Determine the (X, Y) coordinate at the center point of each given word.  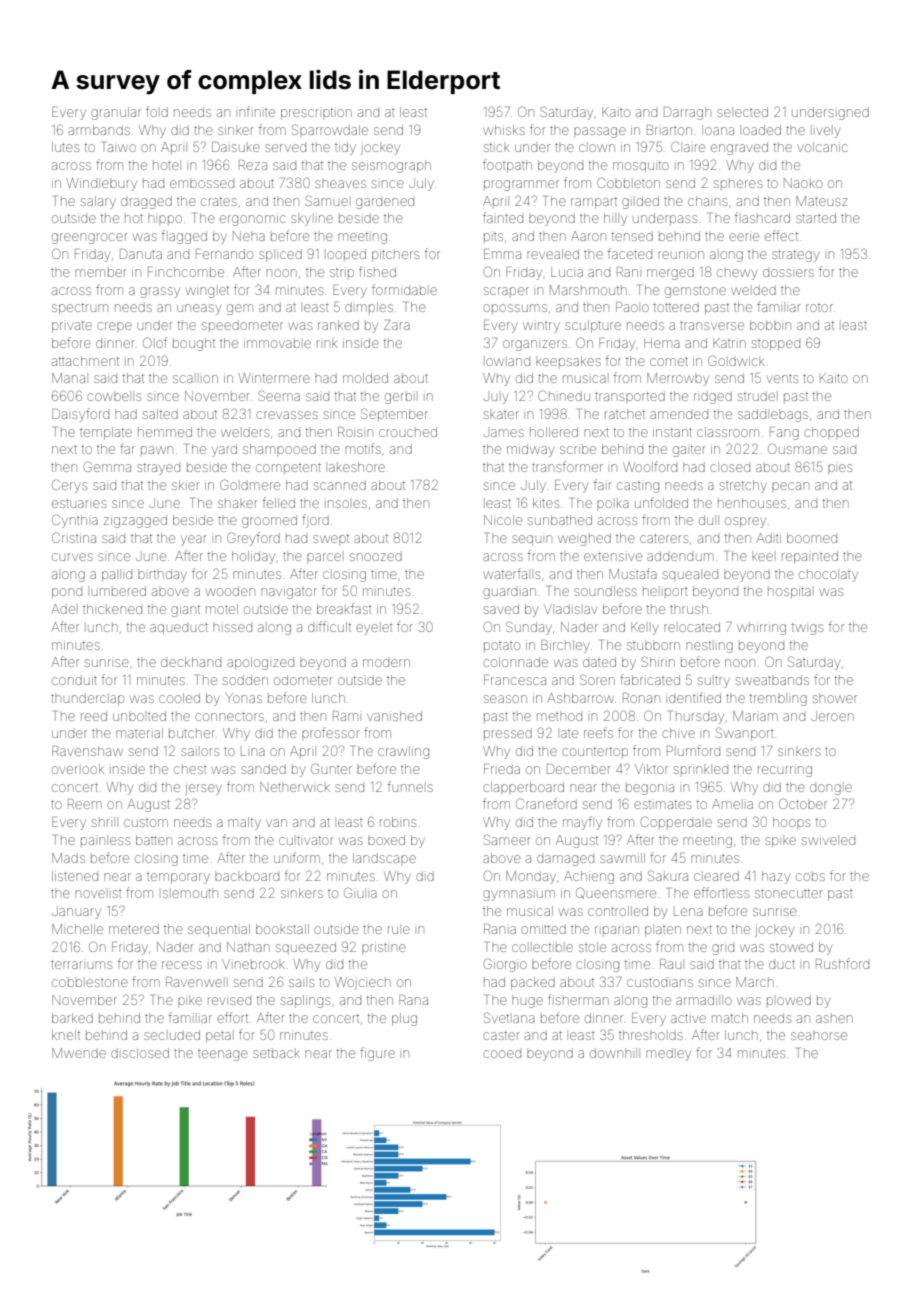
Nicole (503, 520)
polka (613, 504)
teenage (223, 1055)
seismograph (391, 166)
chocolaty (828, 576)
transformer (567, 466)
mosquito (641, 167)
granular (116, 113)
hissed (232, 628)
